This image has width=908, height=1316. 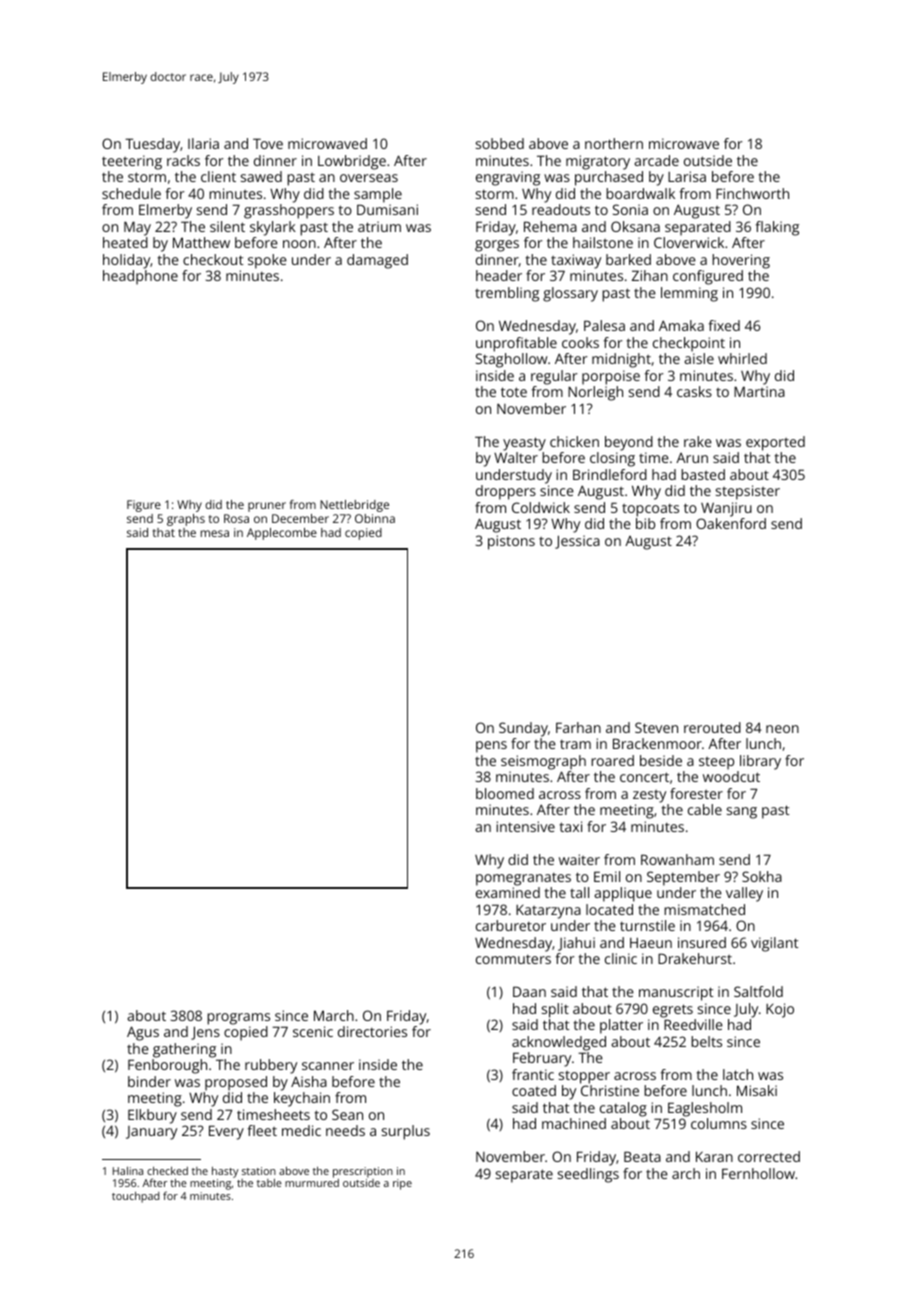 I want to click on station, so click(x=259, y=1171).
